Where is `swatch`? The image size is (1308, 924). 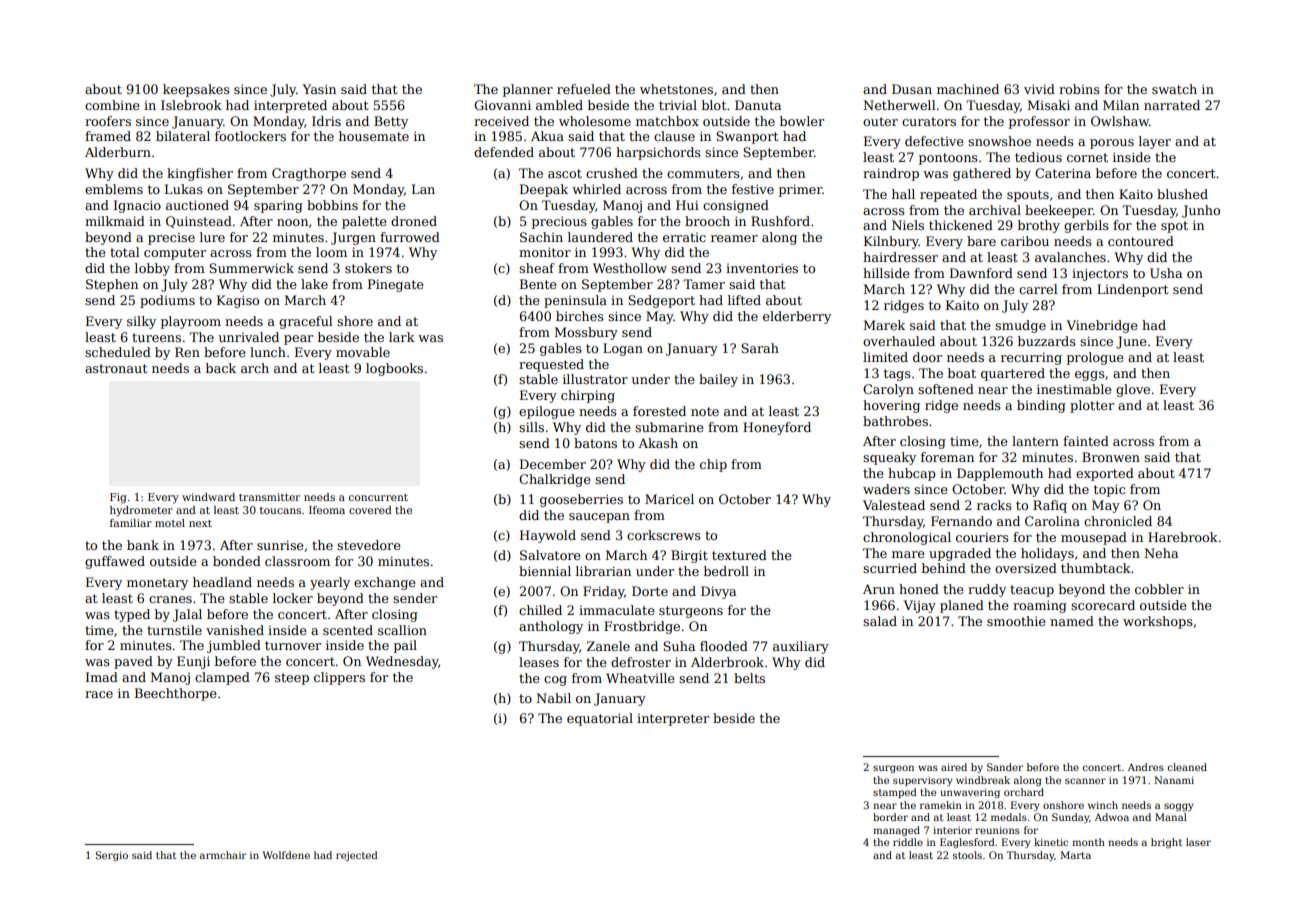
swatch is located at coordinates (1174, 89).
